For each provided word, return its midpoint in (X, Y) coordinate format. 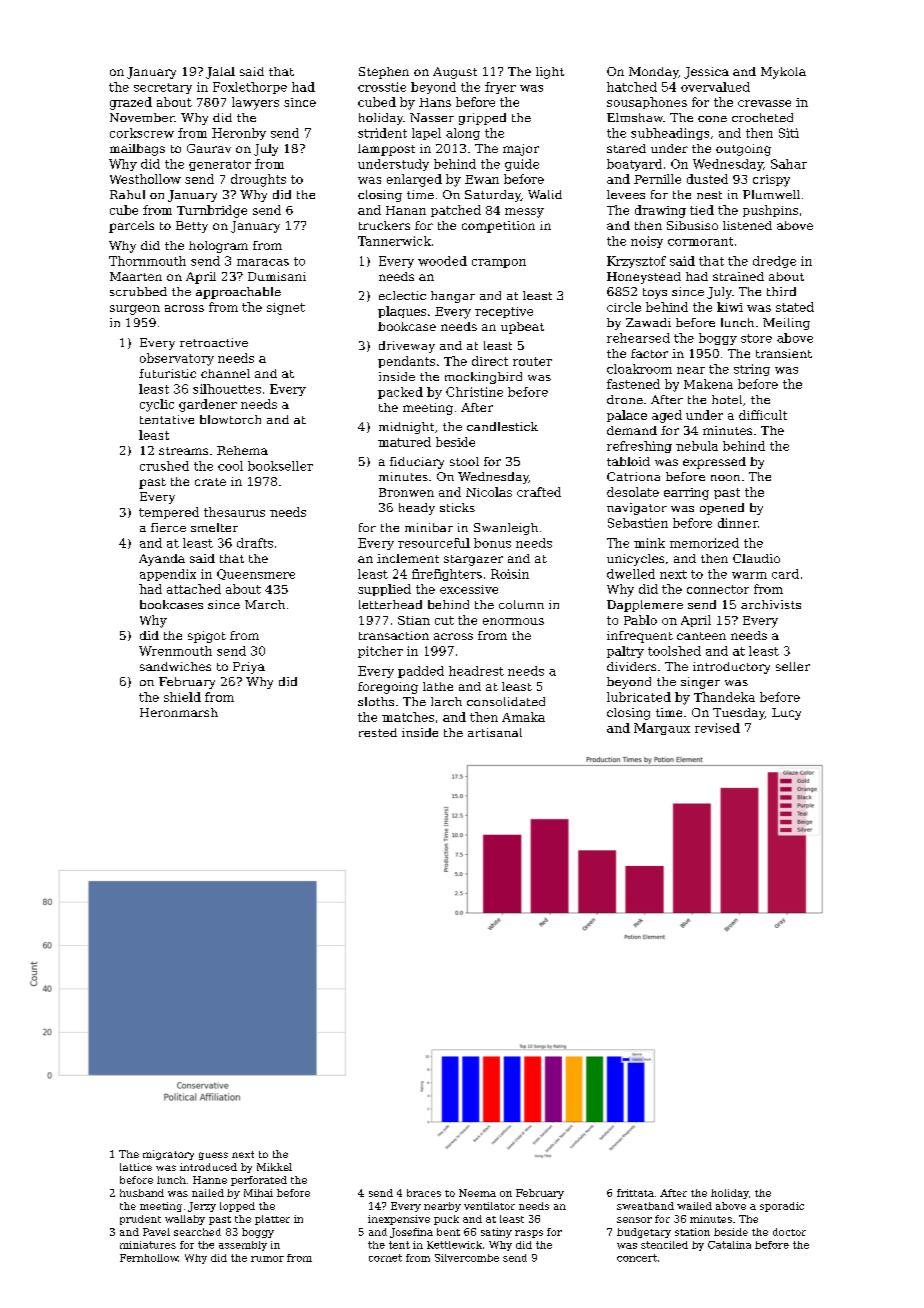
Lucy (786, 714)
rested (378, 732)
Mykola (783, 73)
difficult (763, 415)
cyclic (157, 405)
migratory (168, 1155)
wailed (694, 1206)
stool (464, 461)
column (521, 604)
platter (272, 1220)
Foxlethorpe (250, 88)
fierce (168, 527)
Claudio (756, 558)
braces (424, 1193)
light (550, 73)
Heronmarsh (179, 712)
